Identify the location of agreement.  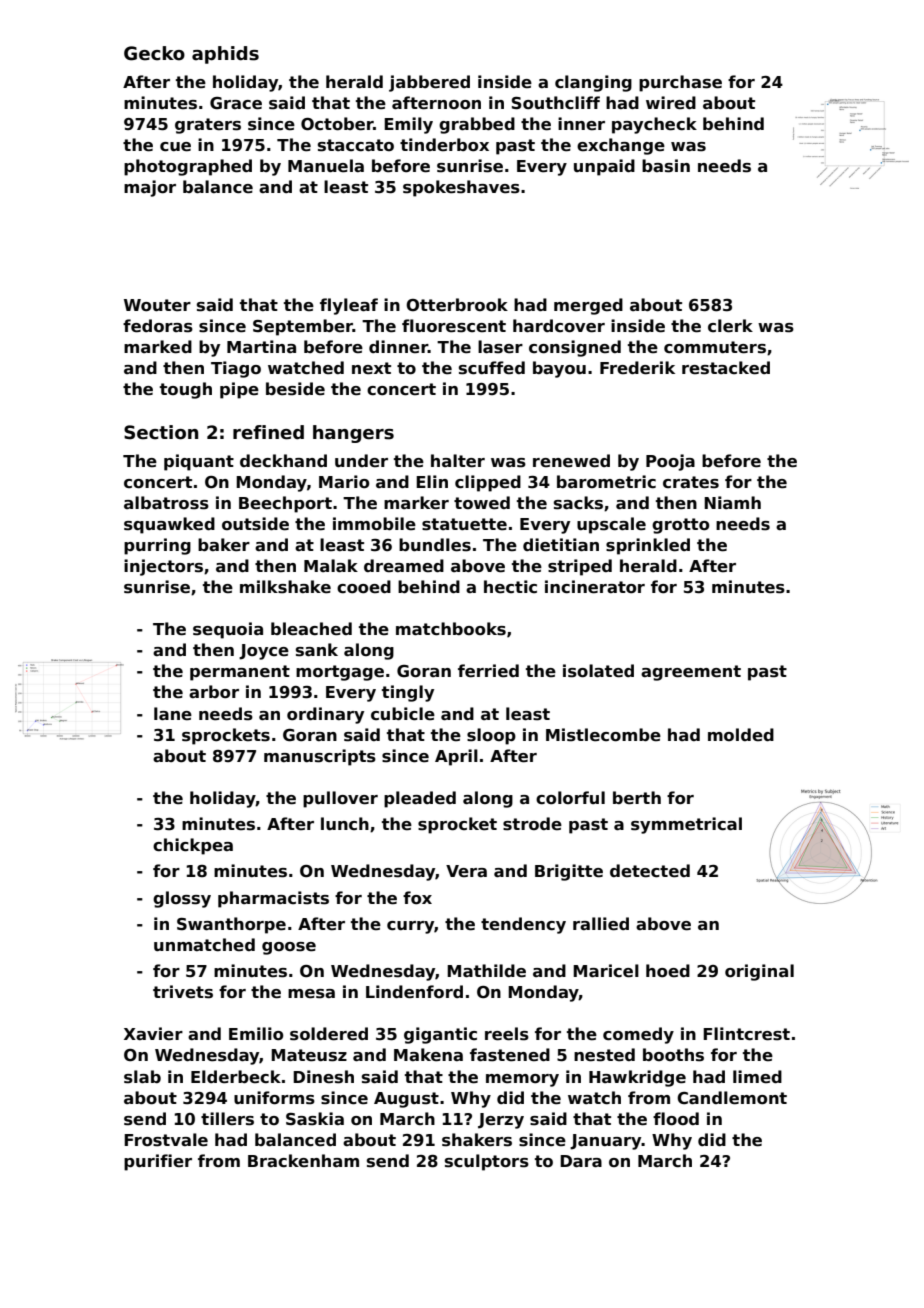
(691, 673).
